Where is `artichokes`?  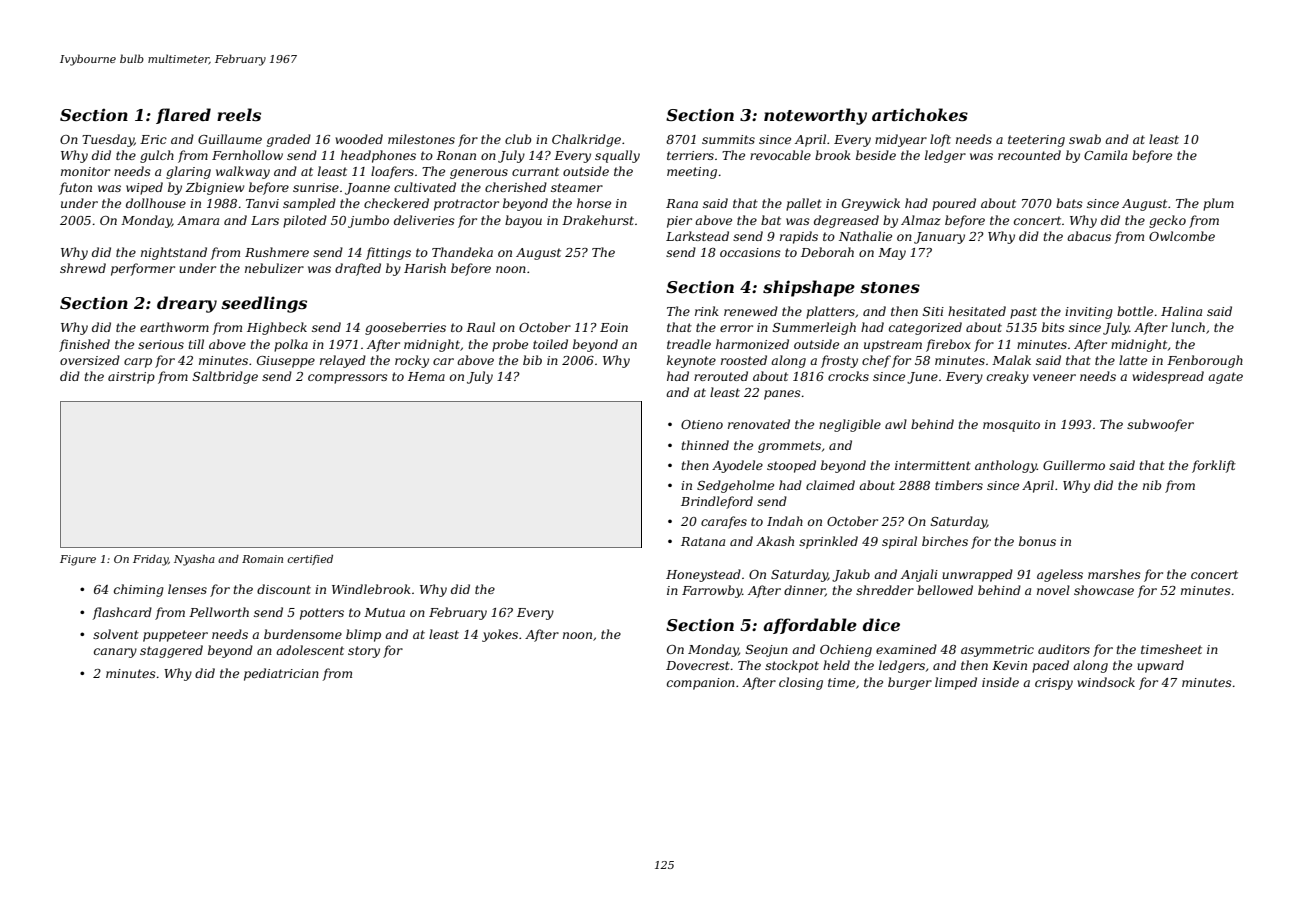 artichokes is located at coordinates (920, 114).
